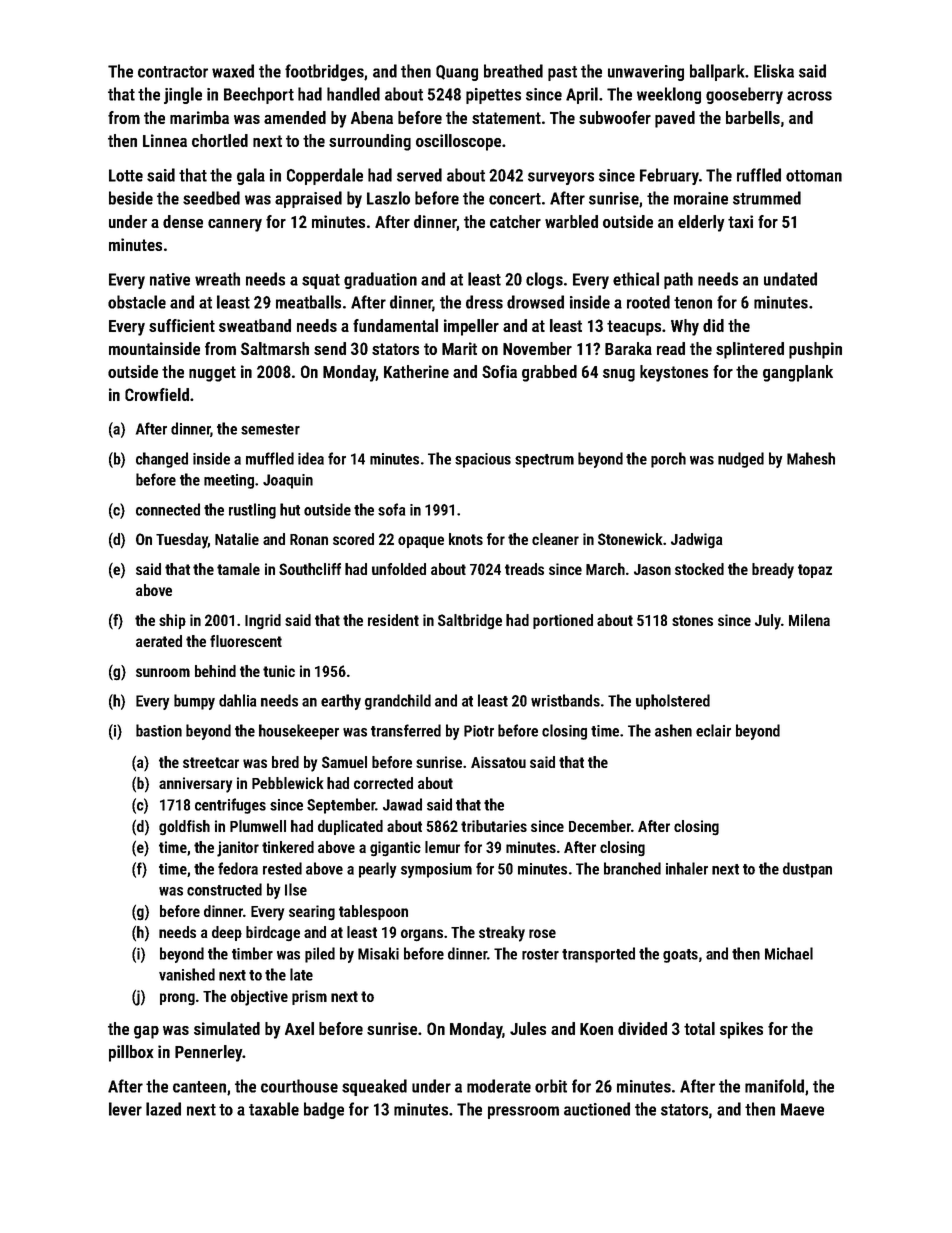  Describe the element at coordinates (125, 1109) in the image. I see `lever` at that location.
